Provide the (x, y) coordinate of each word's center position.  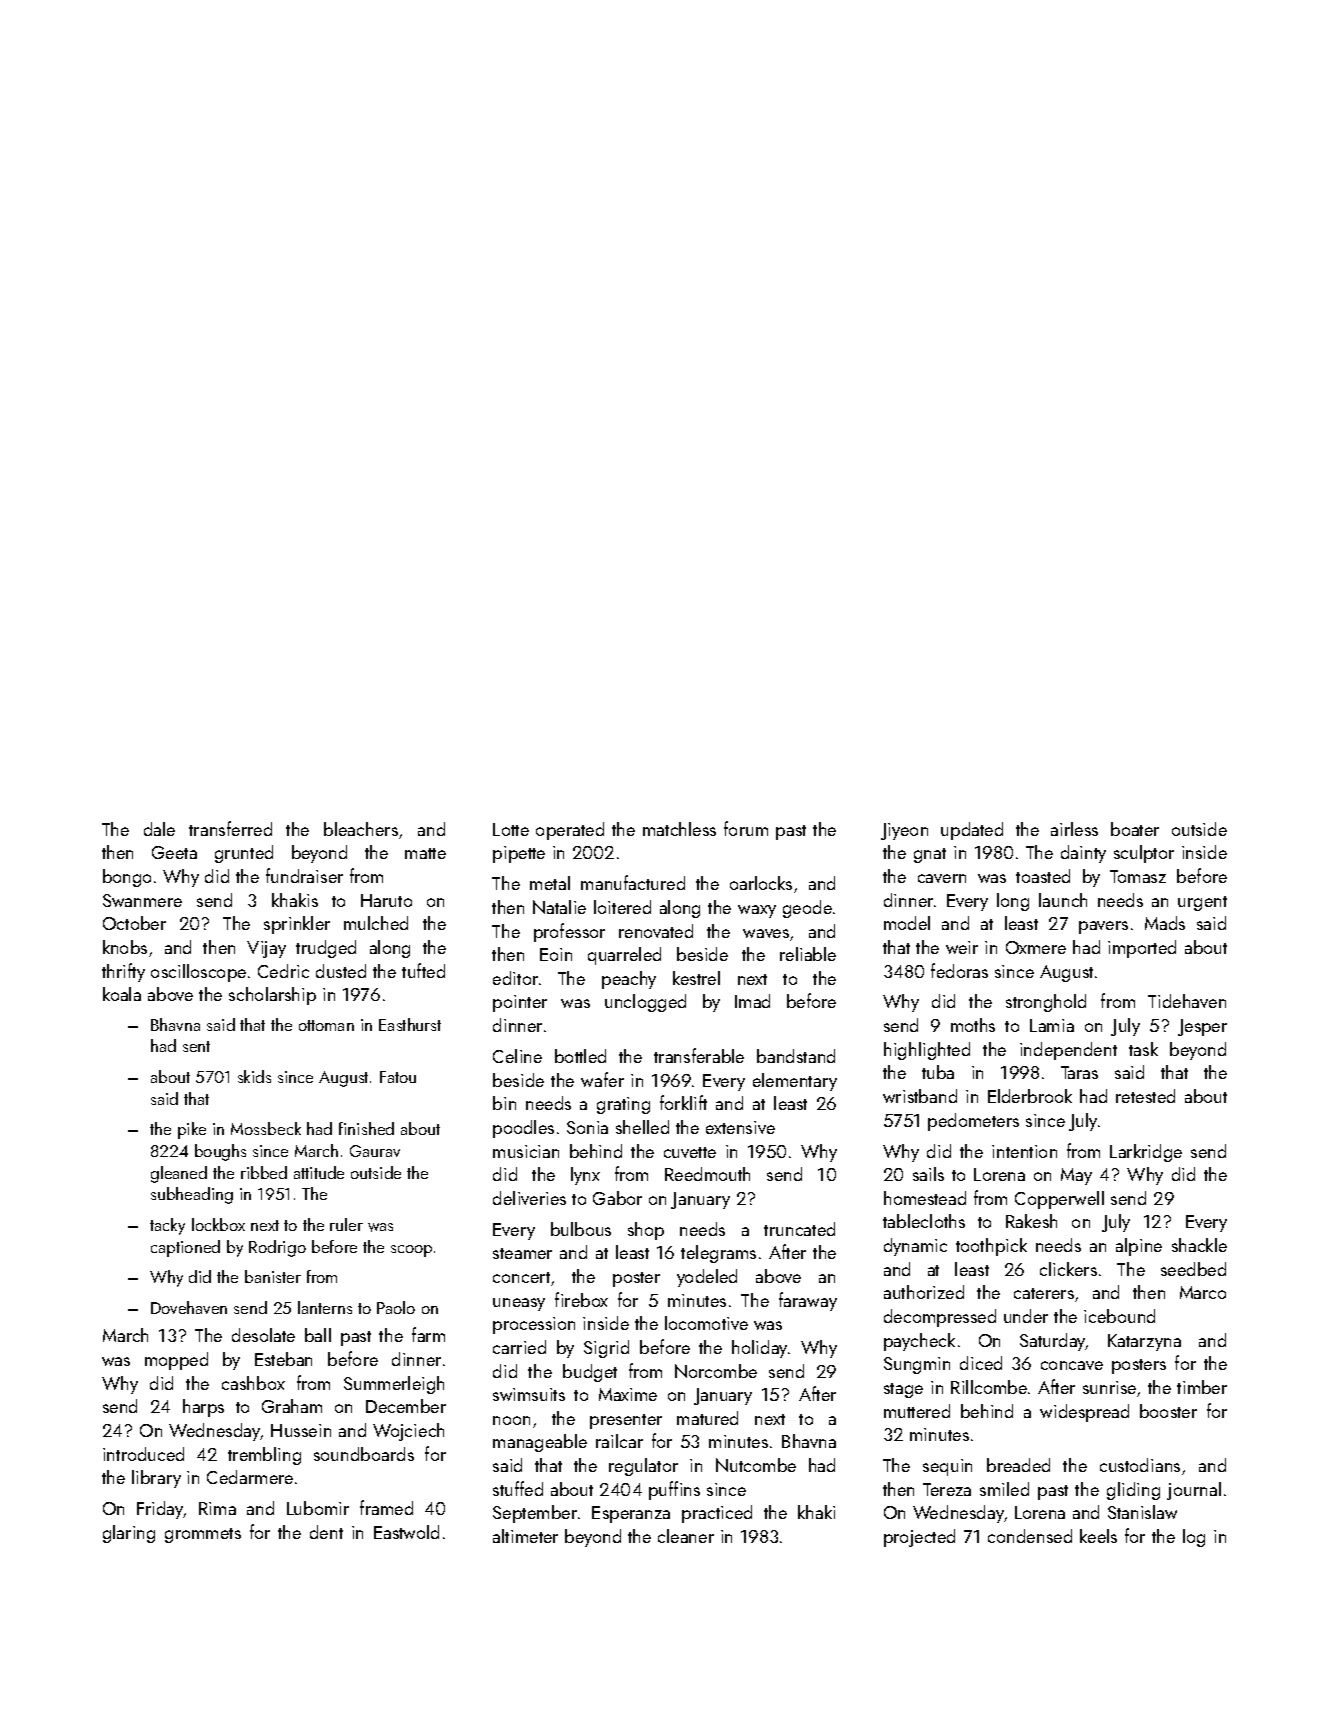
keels (1098, 1536)
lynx (585, 1176)
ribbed (264, 1172)
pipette (519, 854)
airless (1074, 829)
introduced (143, 1454)
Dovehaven (189, 1307)
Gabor (617, 1198)
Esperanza (631, 1514)
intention (1024, 1151)
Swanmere (142, 900)
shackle (1199, 1245)
